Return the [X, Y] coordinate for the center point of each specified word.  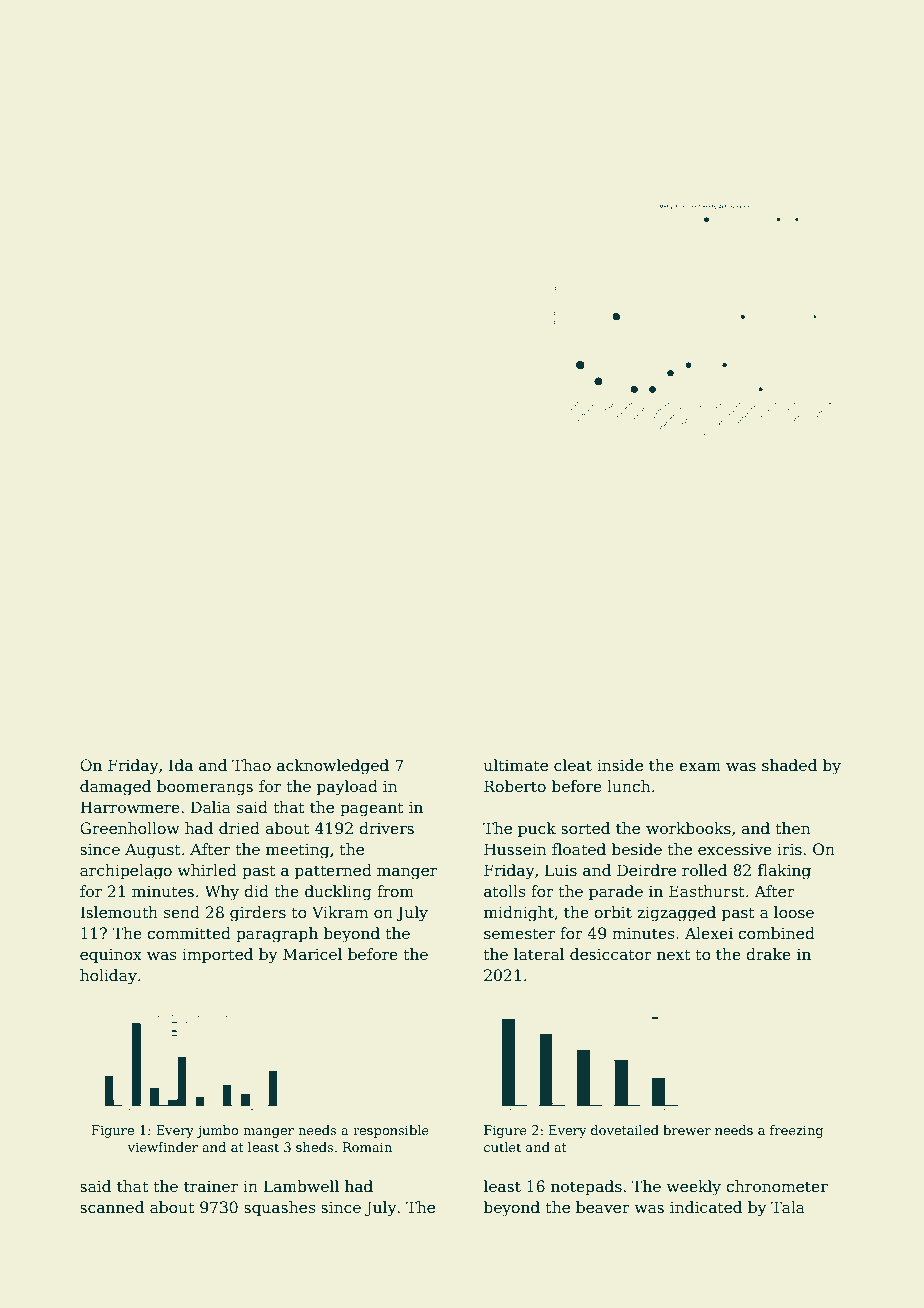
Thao [251, 765]
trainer [211, 1186]
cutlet [502, 1147]
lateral [539, 954]
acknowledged [333, 767]
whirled [207, 870]
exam [700, 767]
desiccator [611, 954]
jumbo [217, 1131]
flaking [784, 872]
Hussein [515, 849]
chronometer [777, 1186]
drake [768, 954]
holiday [108, 977]
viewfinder [162, 1147]
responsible [391, 1131]
